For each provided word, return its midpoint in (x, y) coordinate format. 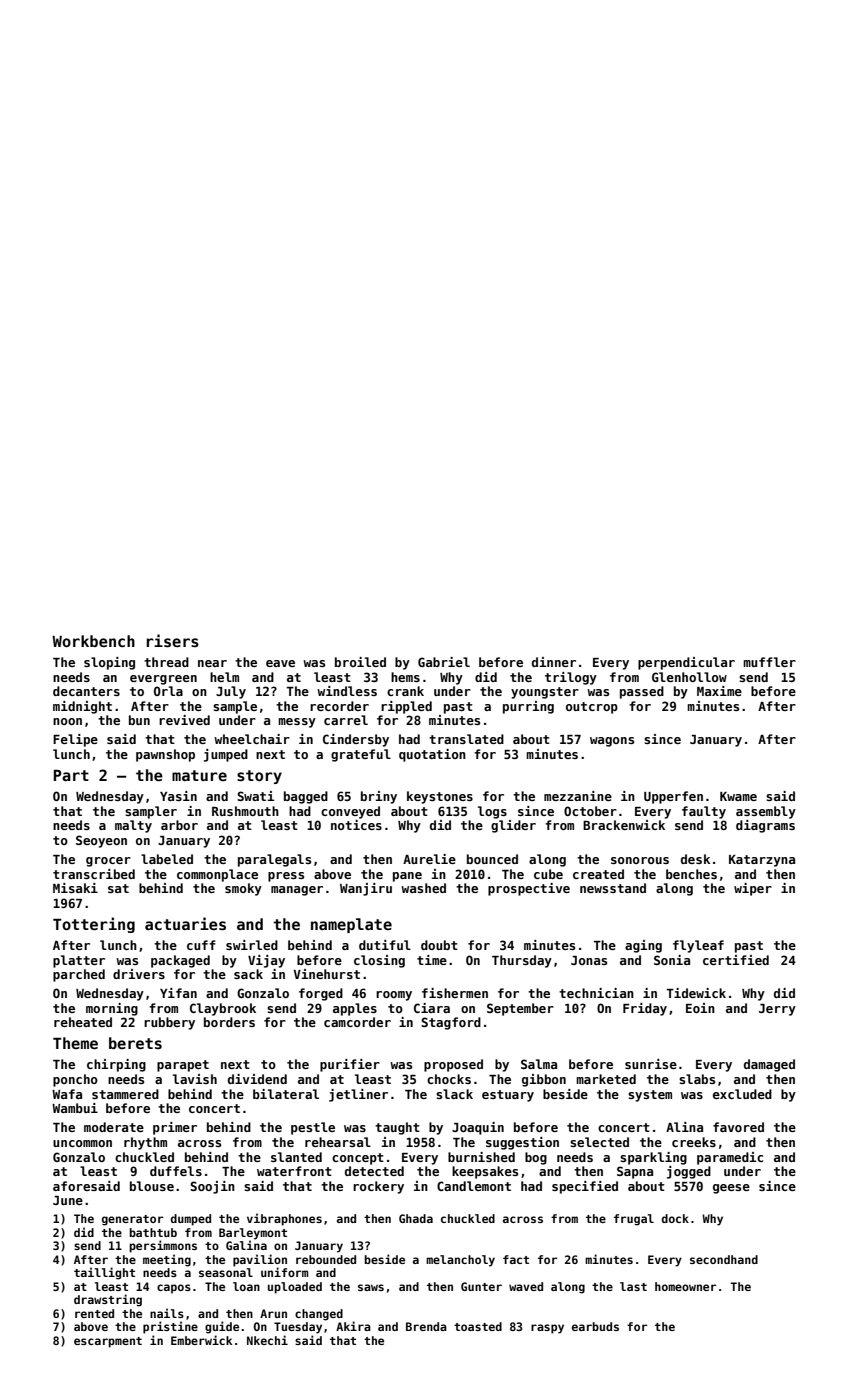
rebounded (326, 1259)
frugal (634, 1220)
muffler (769, 662)
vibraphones (284, 1219)
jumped (226, 755)
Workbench (93, 641)
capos (174, 1289)
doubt (439, 945)
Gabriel (444, 662)
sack (248, 974)
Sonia (672, 960)
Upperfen (673, 797)
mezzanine (578, 796)
